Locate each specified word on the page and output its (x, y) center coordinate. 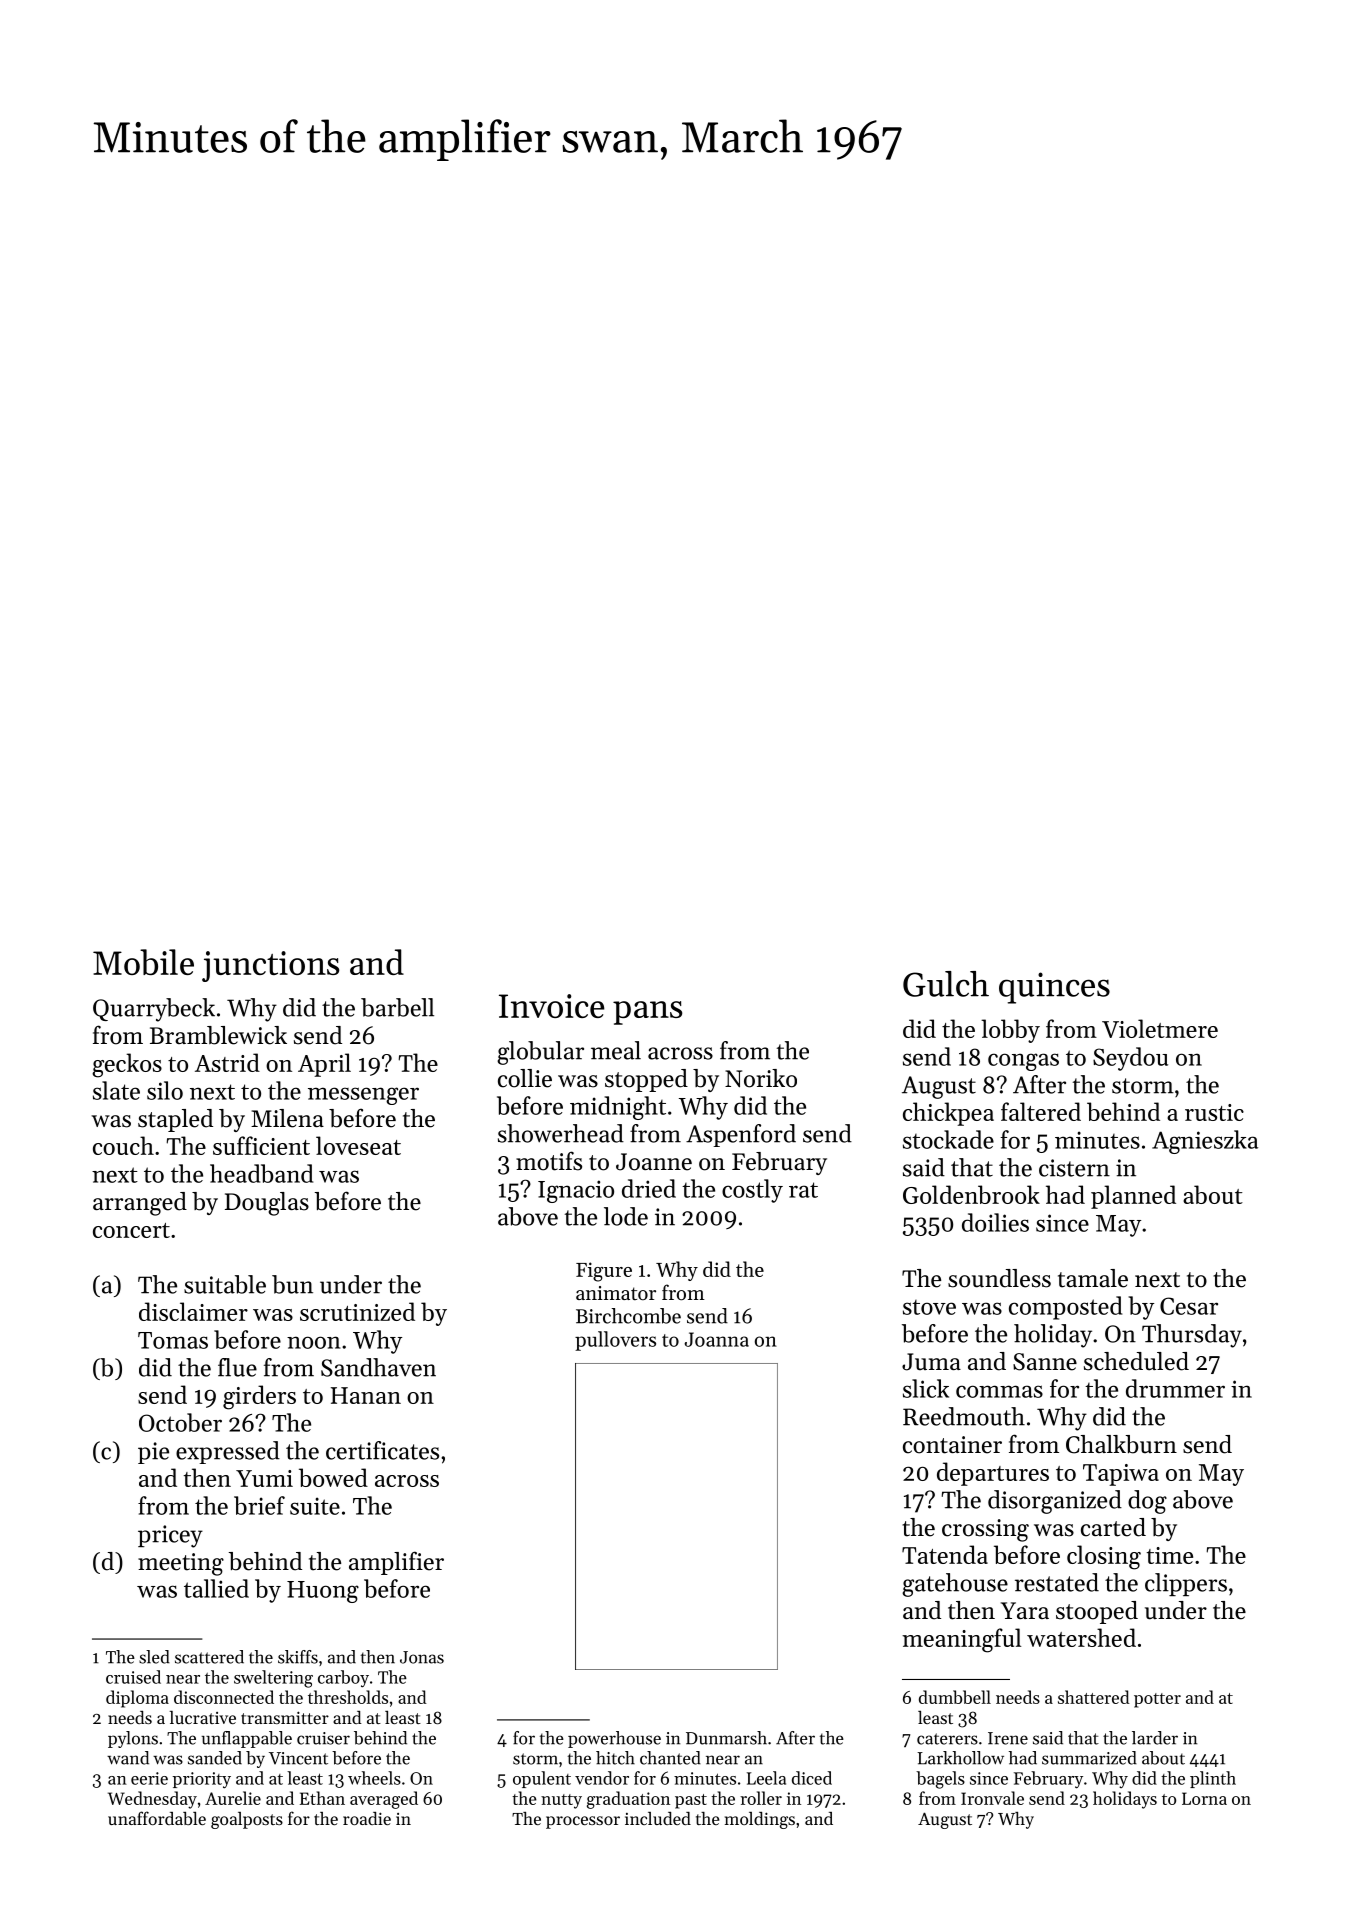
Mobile (143, 962)
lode (626, 1216)
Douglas (267, 1204)
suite (315, 1506)
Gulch (946, 984)
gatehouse (955, 1585)
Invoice (552, 1006)
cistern (1074, 1168)
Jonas (422, 1657)
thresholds (348, 1697)
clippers (1186, 1584)
